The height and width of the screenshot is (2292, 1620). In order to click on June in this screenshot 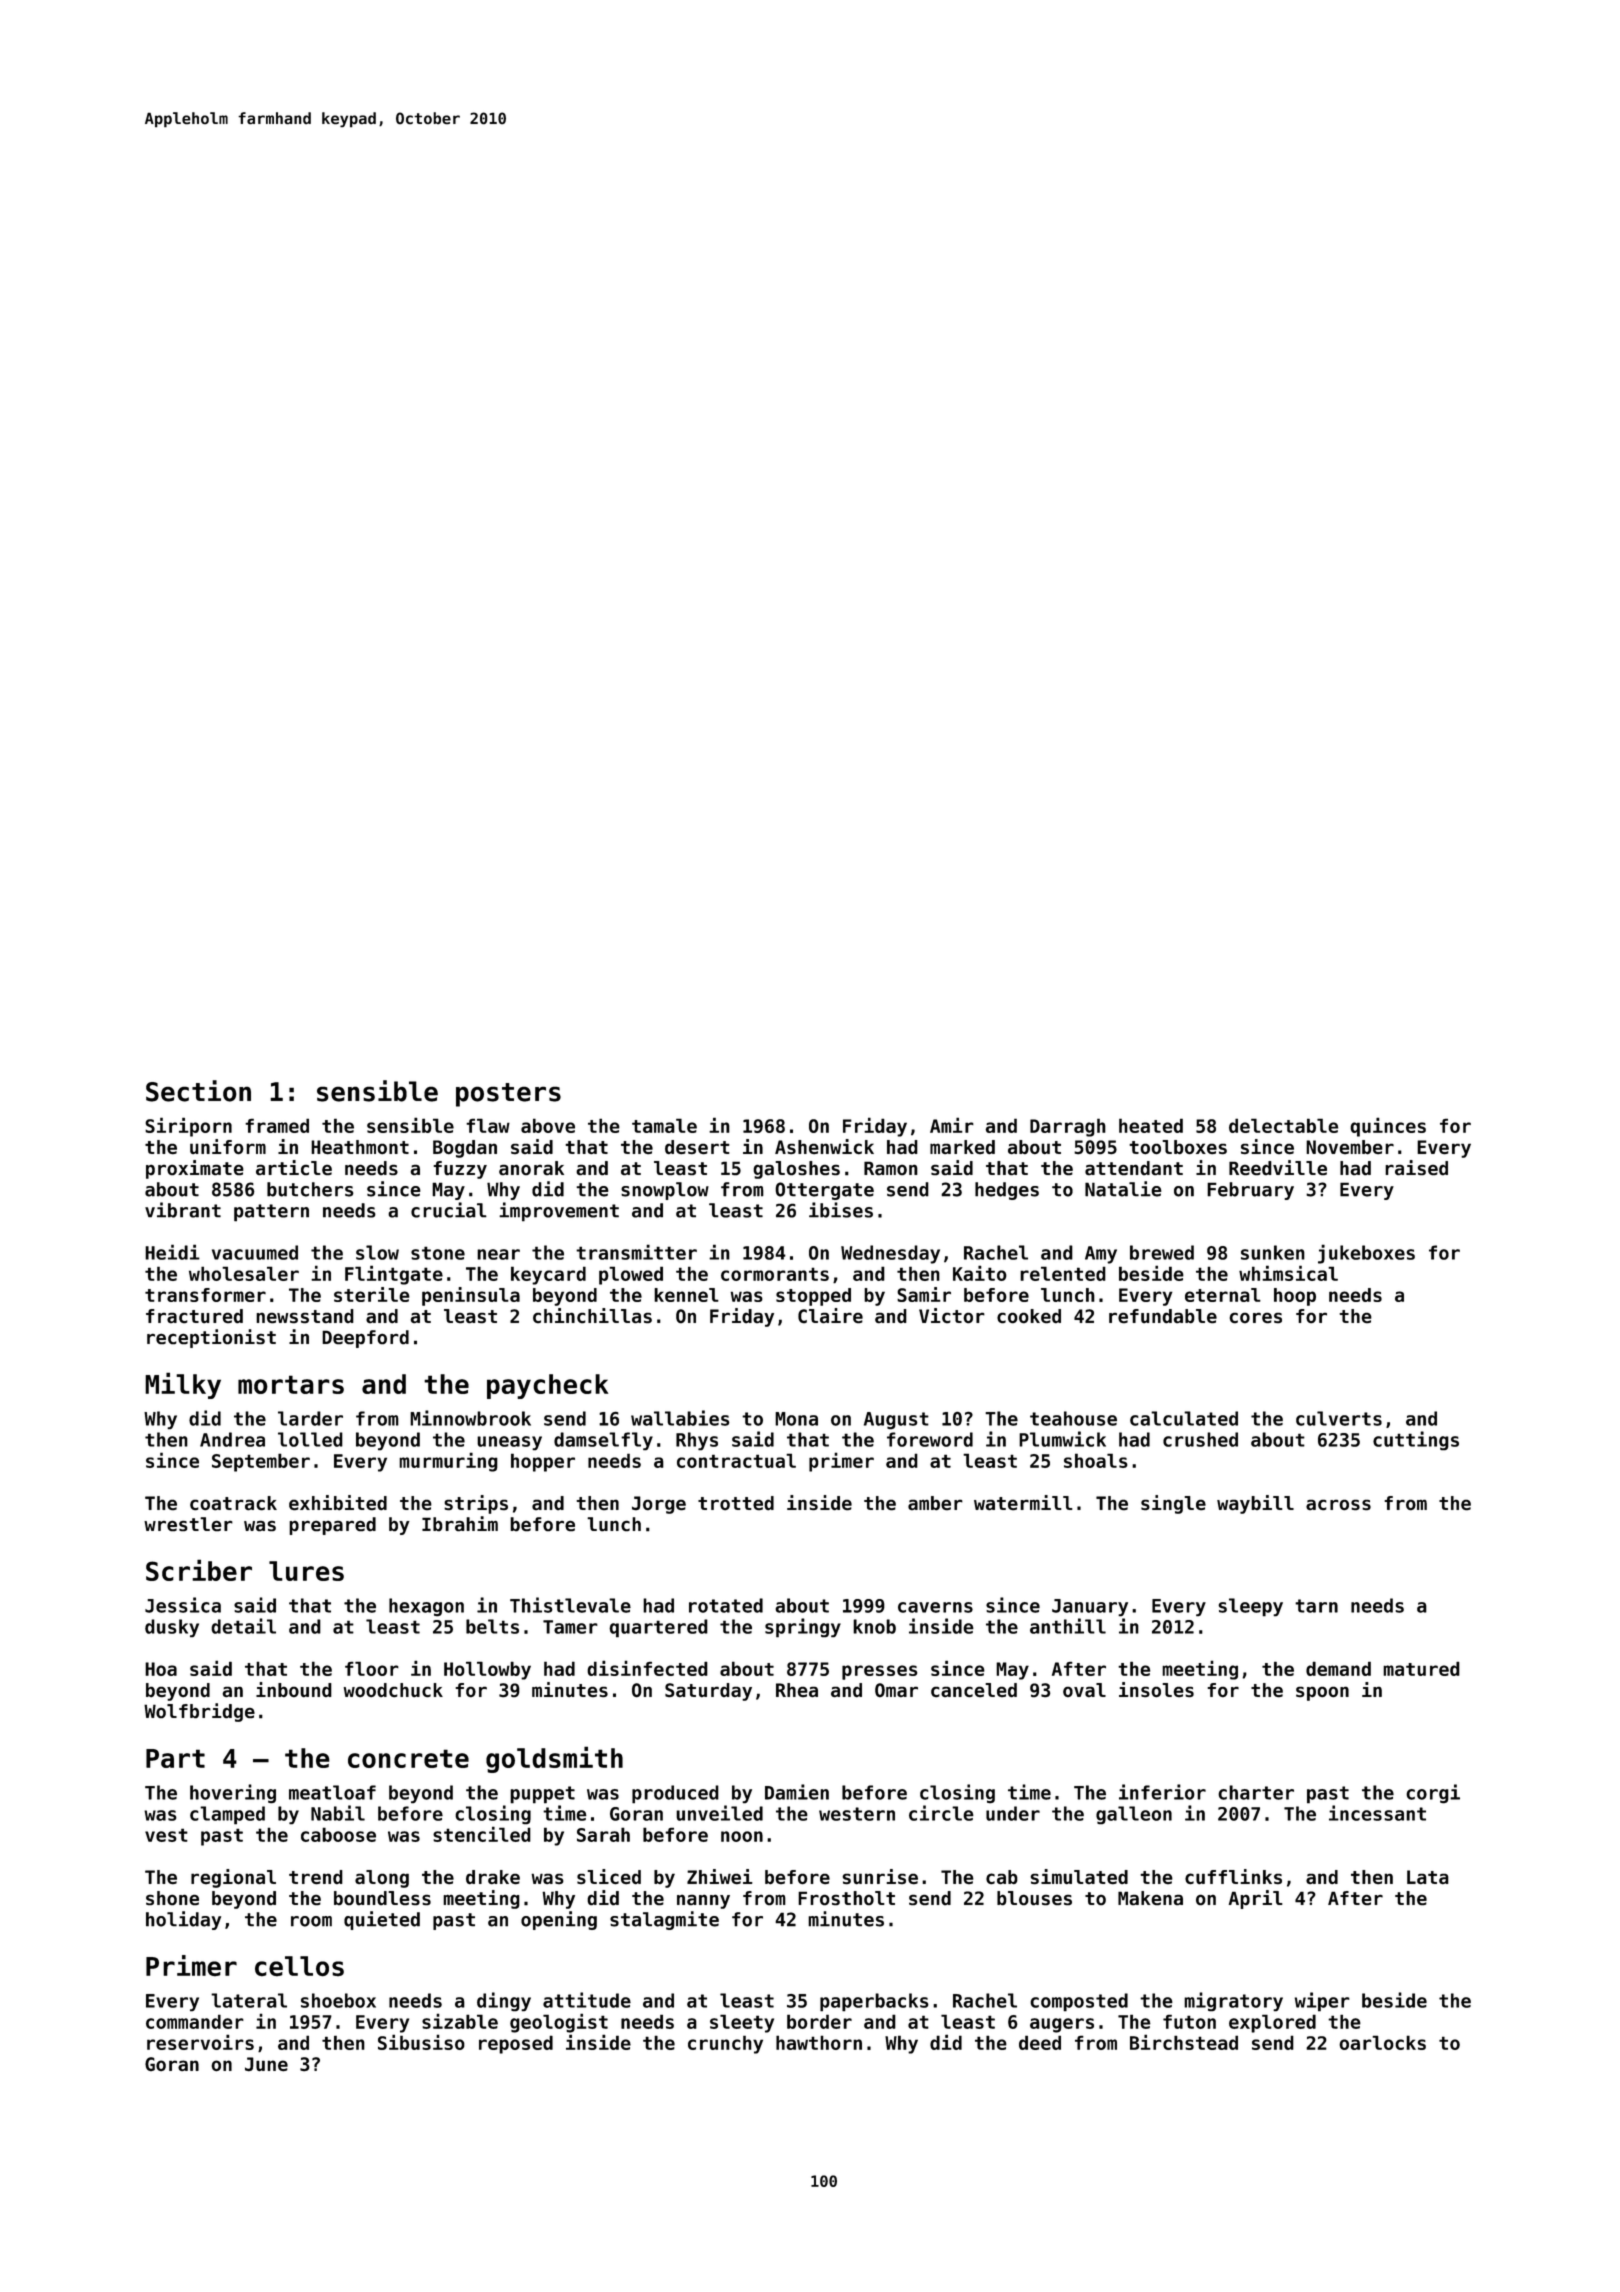, I will do `click(266, 2064)`.
